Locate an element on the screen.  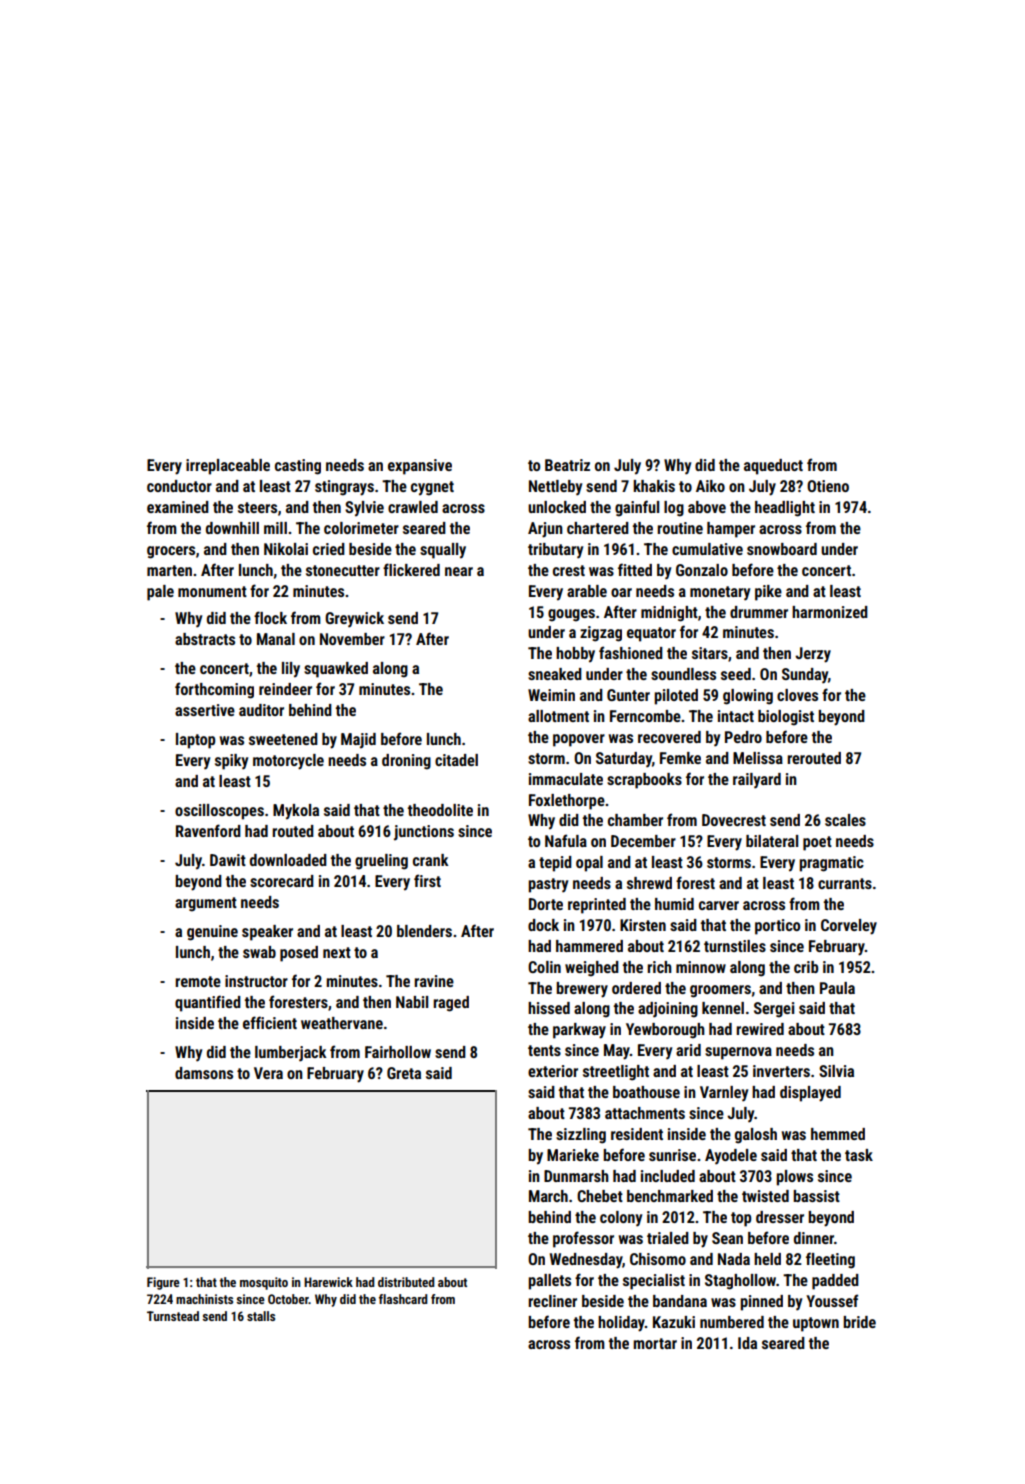
chartered is located at coordinates (598, 528).
